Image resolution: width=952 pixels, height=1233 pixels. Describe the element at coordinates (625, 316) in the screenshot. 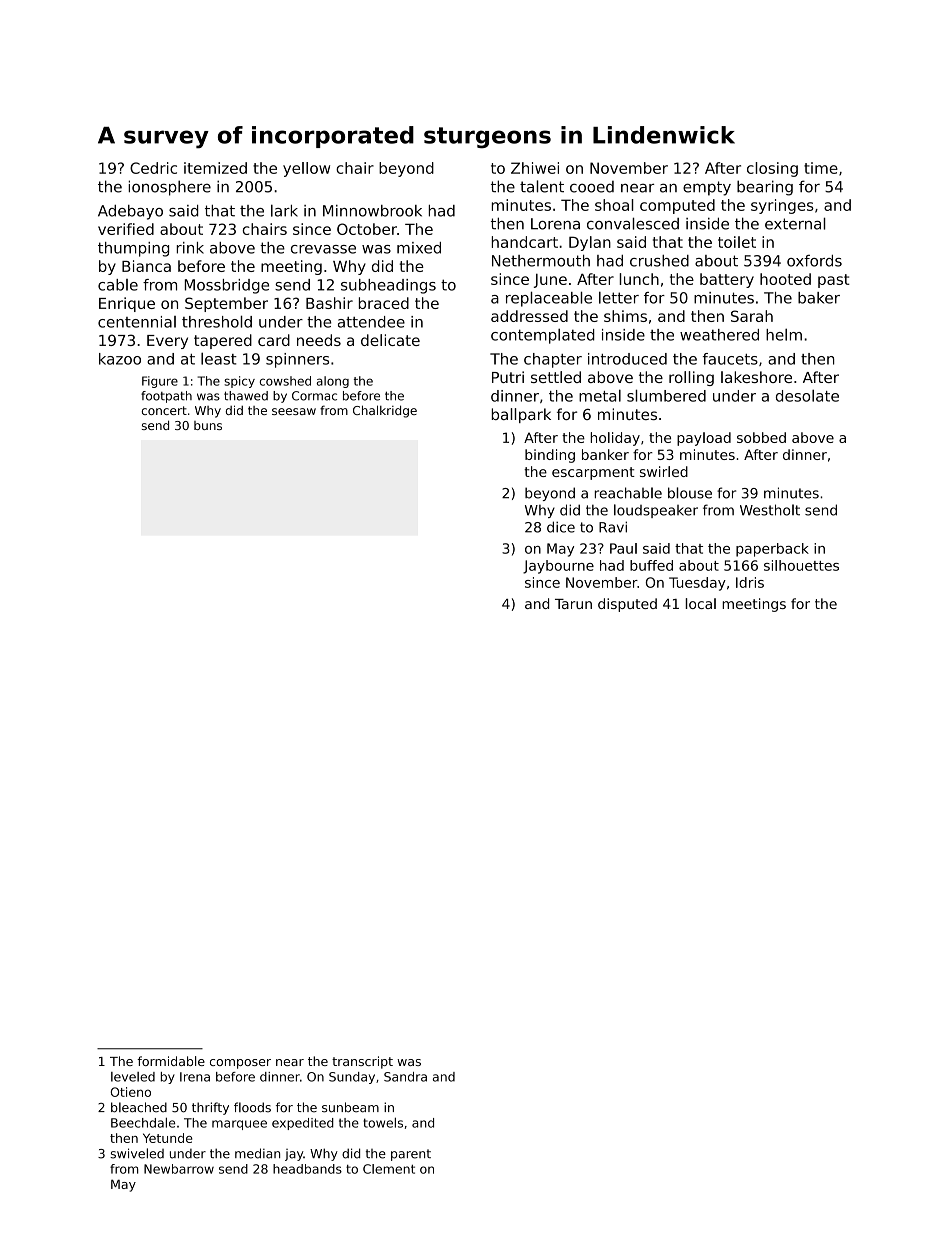

I see `shims` at that location.
